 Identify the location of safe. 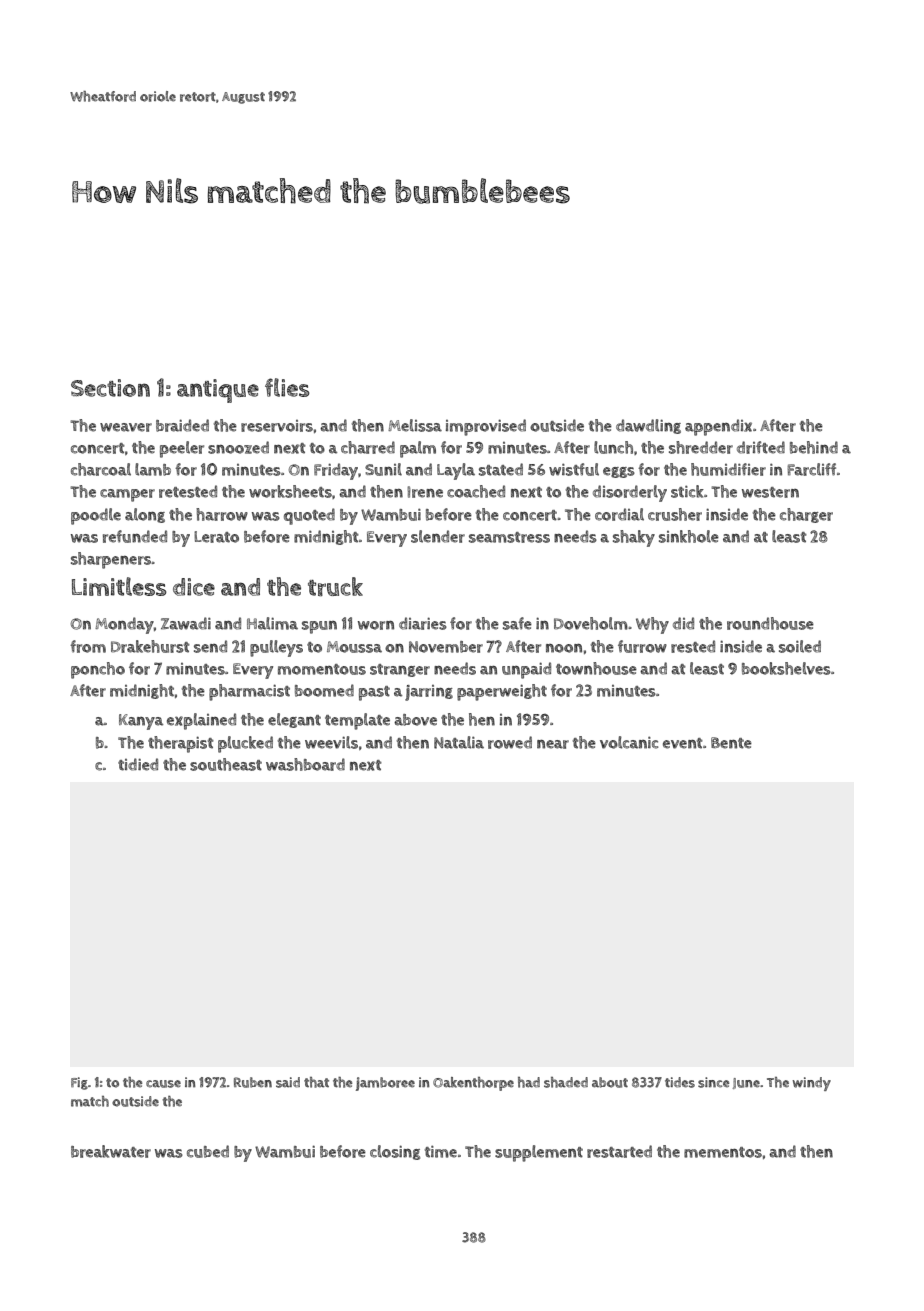
(517, 623).
